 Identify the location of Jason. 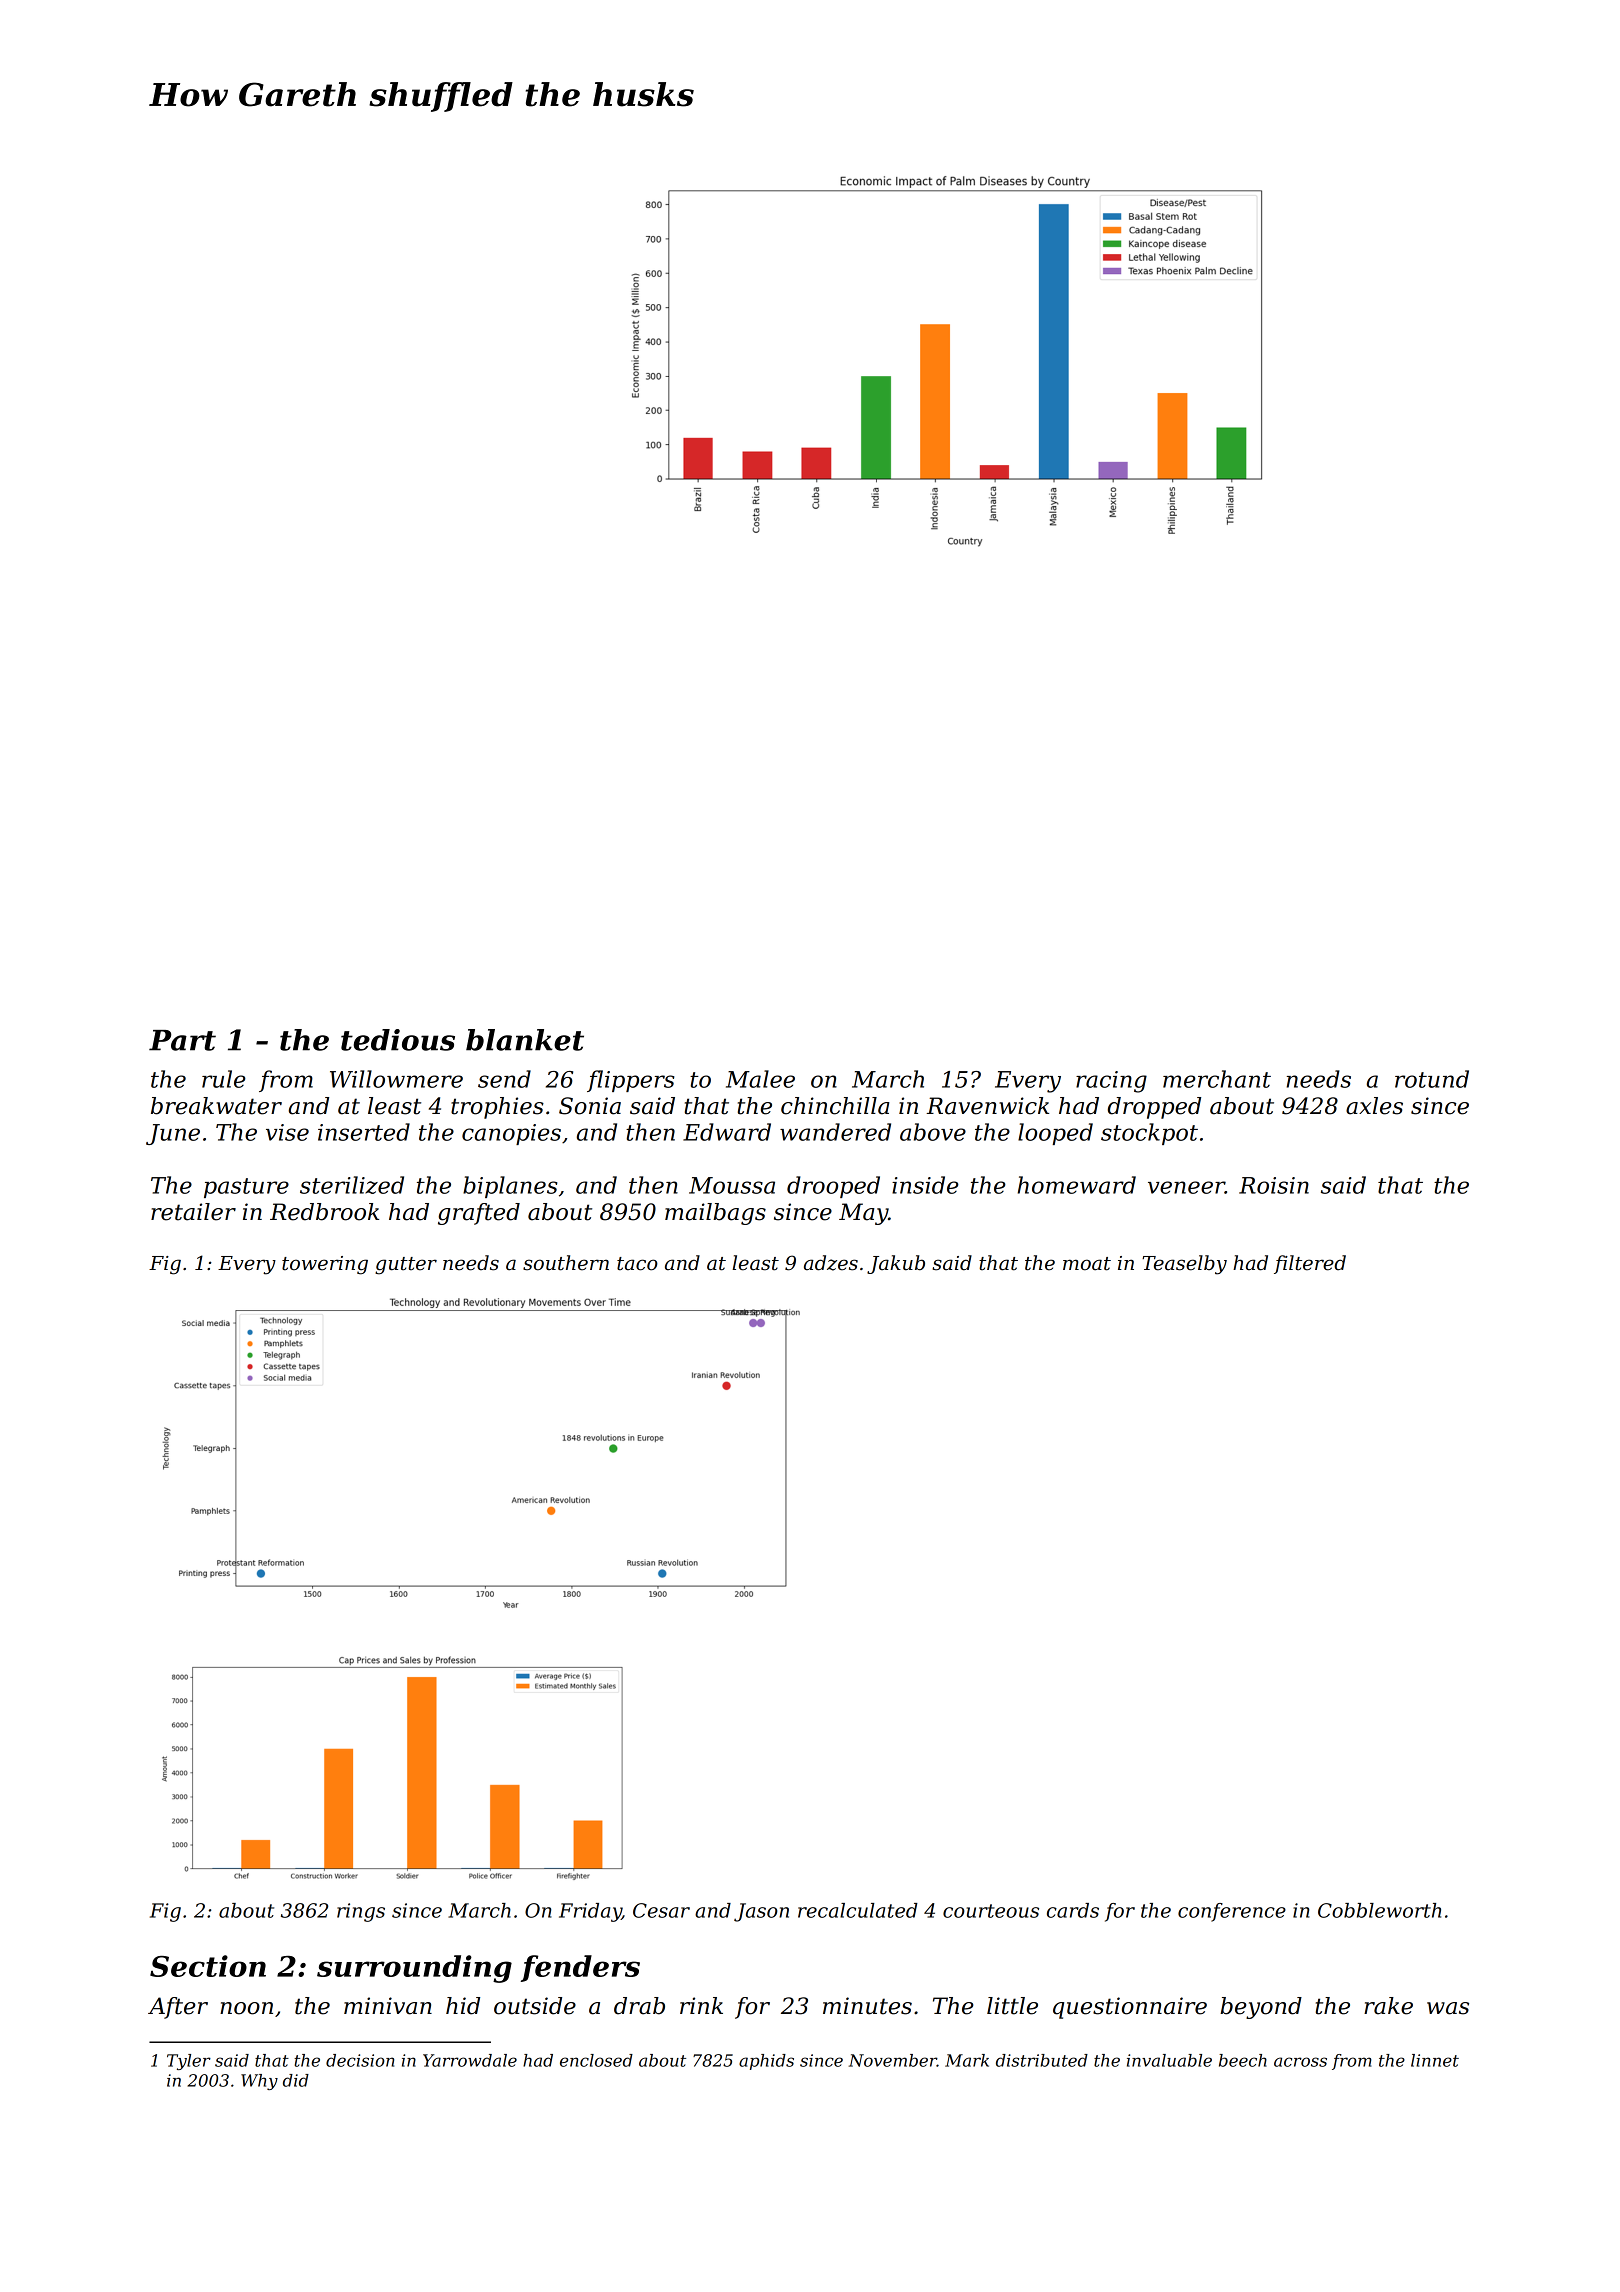
(761, 1912).
